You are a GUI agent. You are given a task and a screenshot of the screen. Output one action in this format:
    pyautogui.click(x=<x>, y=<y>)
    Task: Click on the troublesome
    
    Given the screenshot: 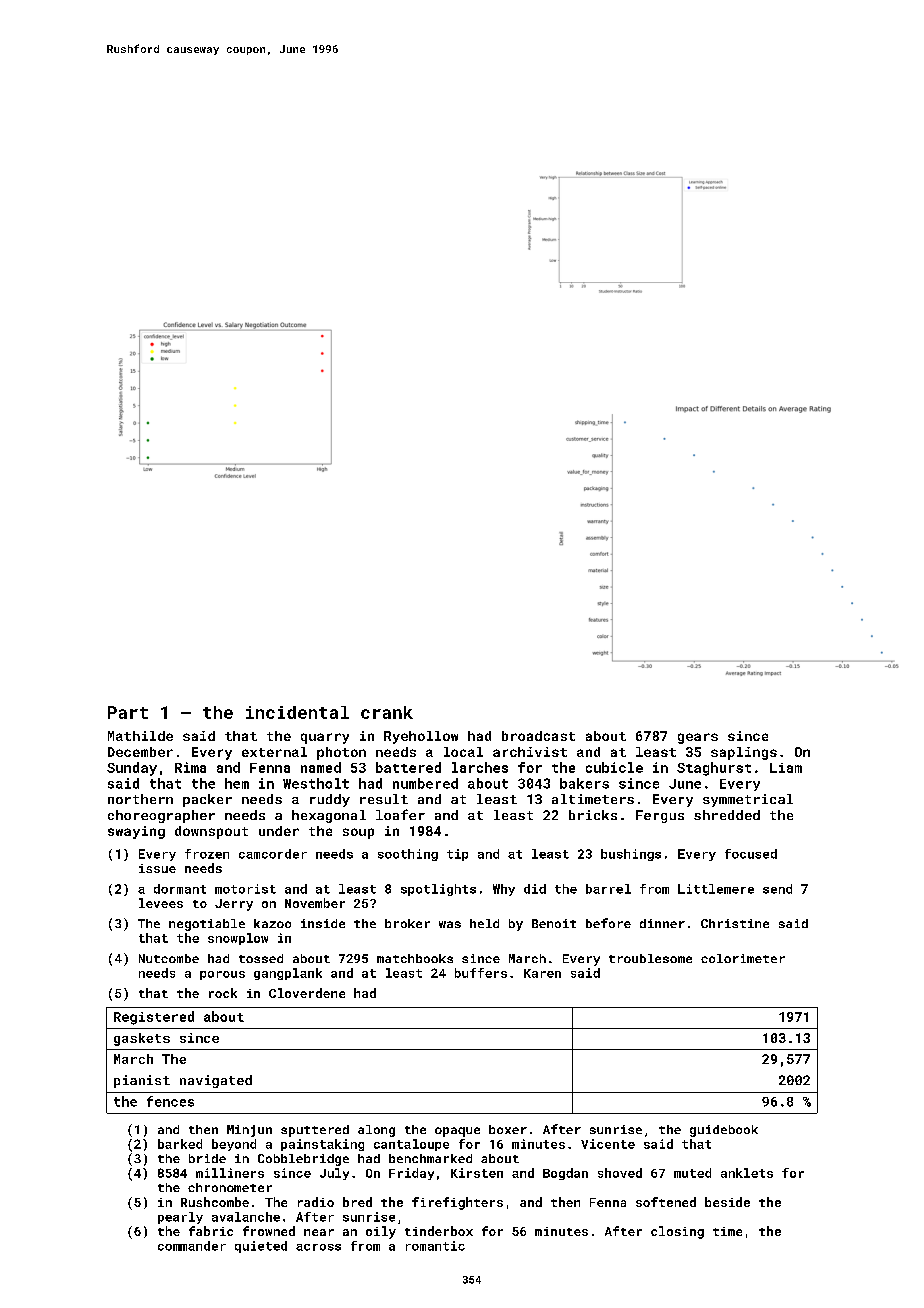 What is the action you would take?
    pyautogui.click(x=650, y=958)
